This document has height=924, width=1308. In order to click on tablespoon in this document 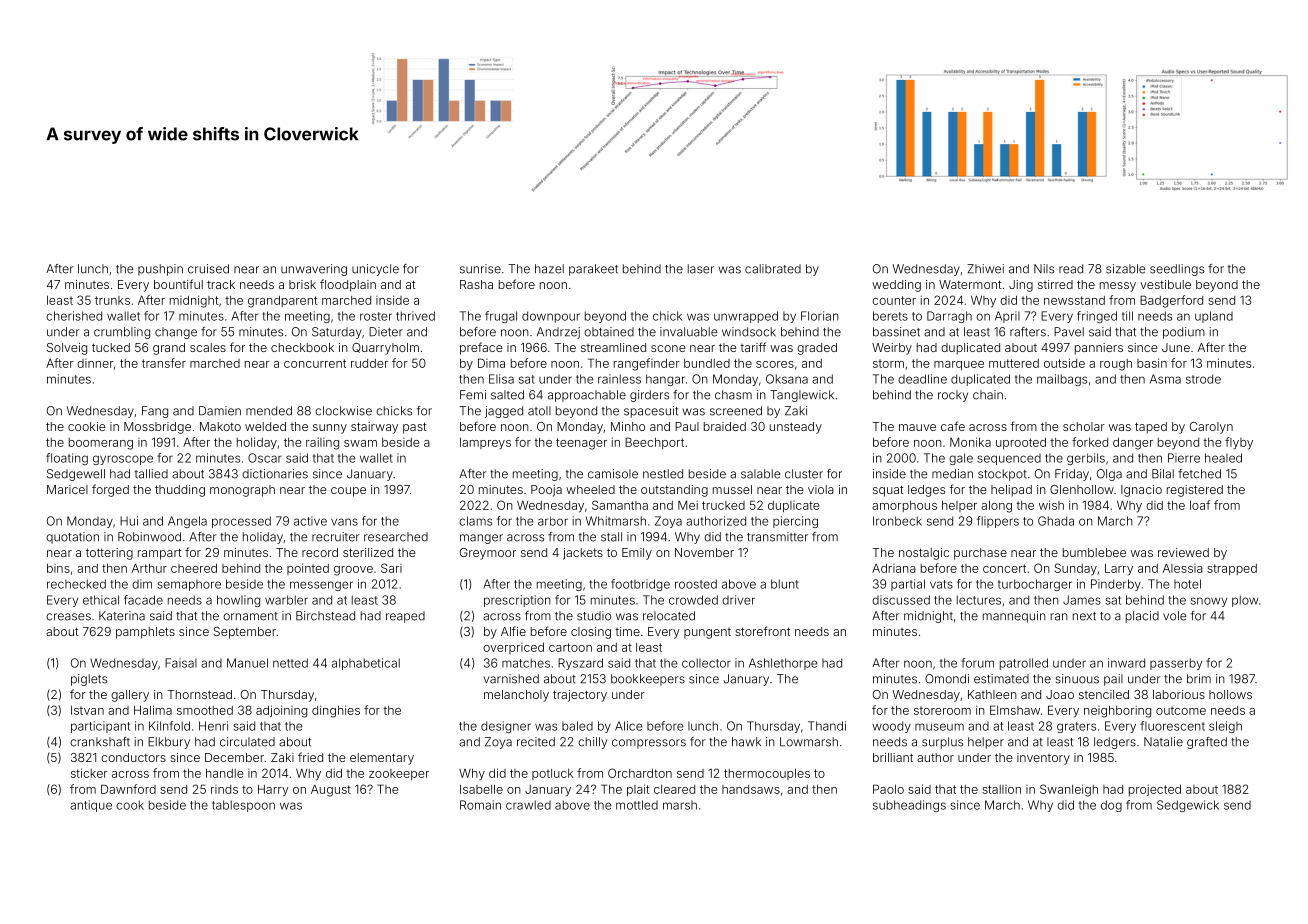, I will do `click(243, 806)`.
